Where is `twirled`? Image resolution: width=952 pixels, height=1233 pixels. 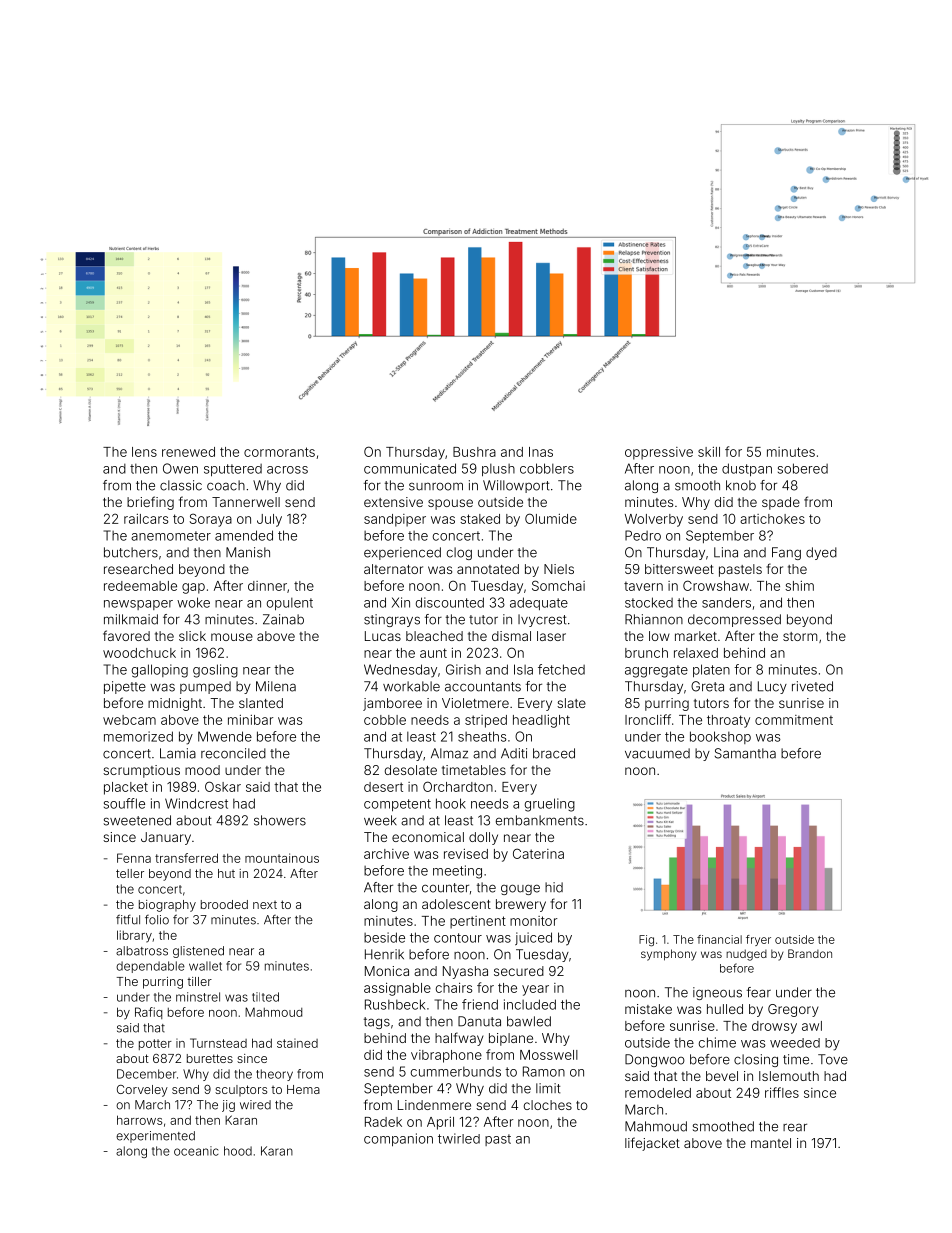
twirled is located at coordinates (459, 1138).
